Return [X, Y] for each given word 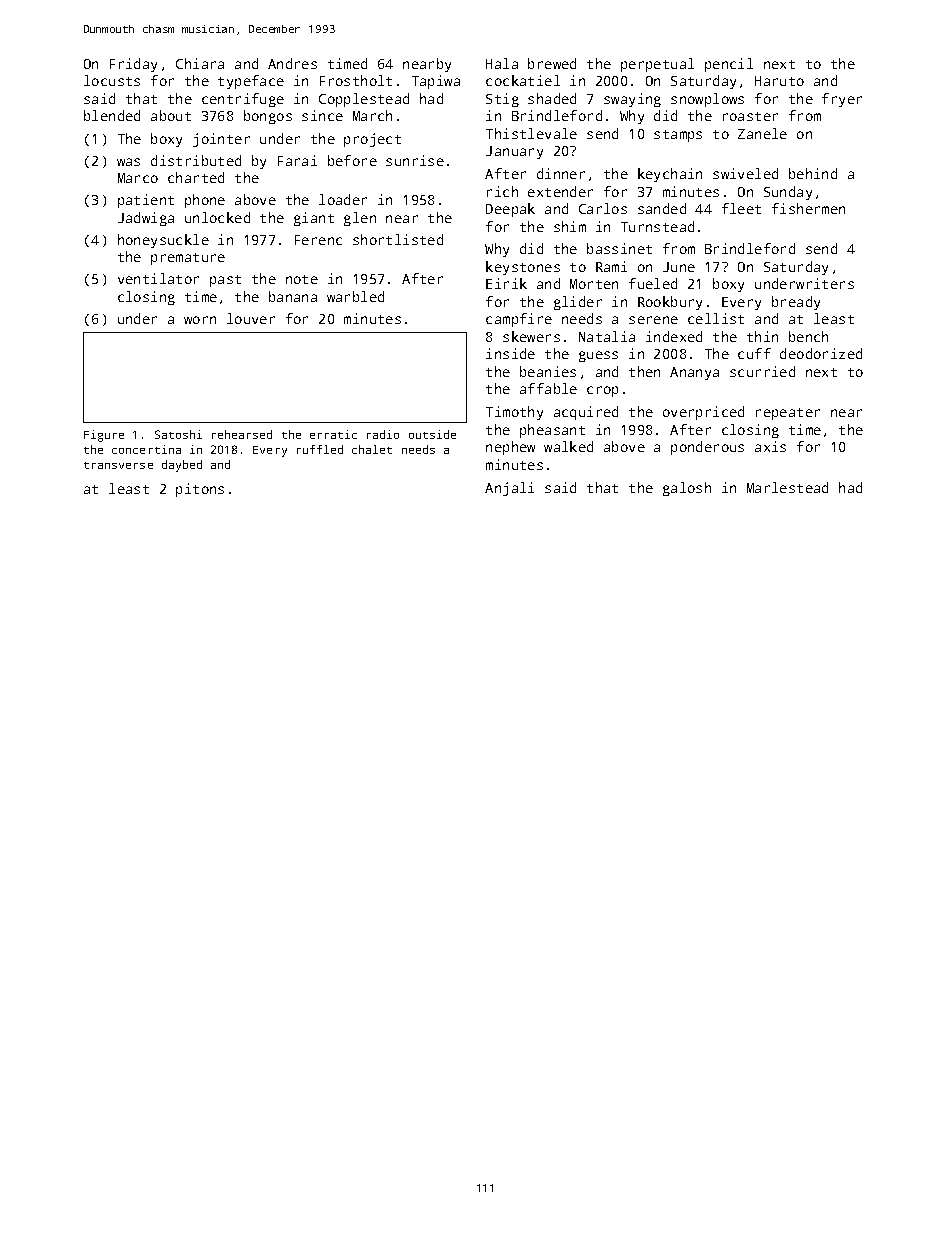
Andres [292, 63]
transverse [118, 465]
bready [796, 303]
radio [383, 434]
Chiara [200, 63]
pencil [729, 65]
